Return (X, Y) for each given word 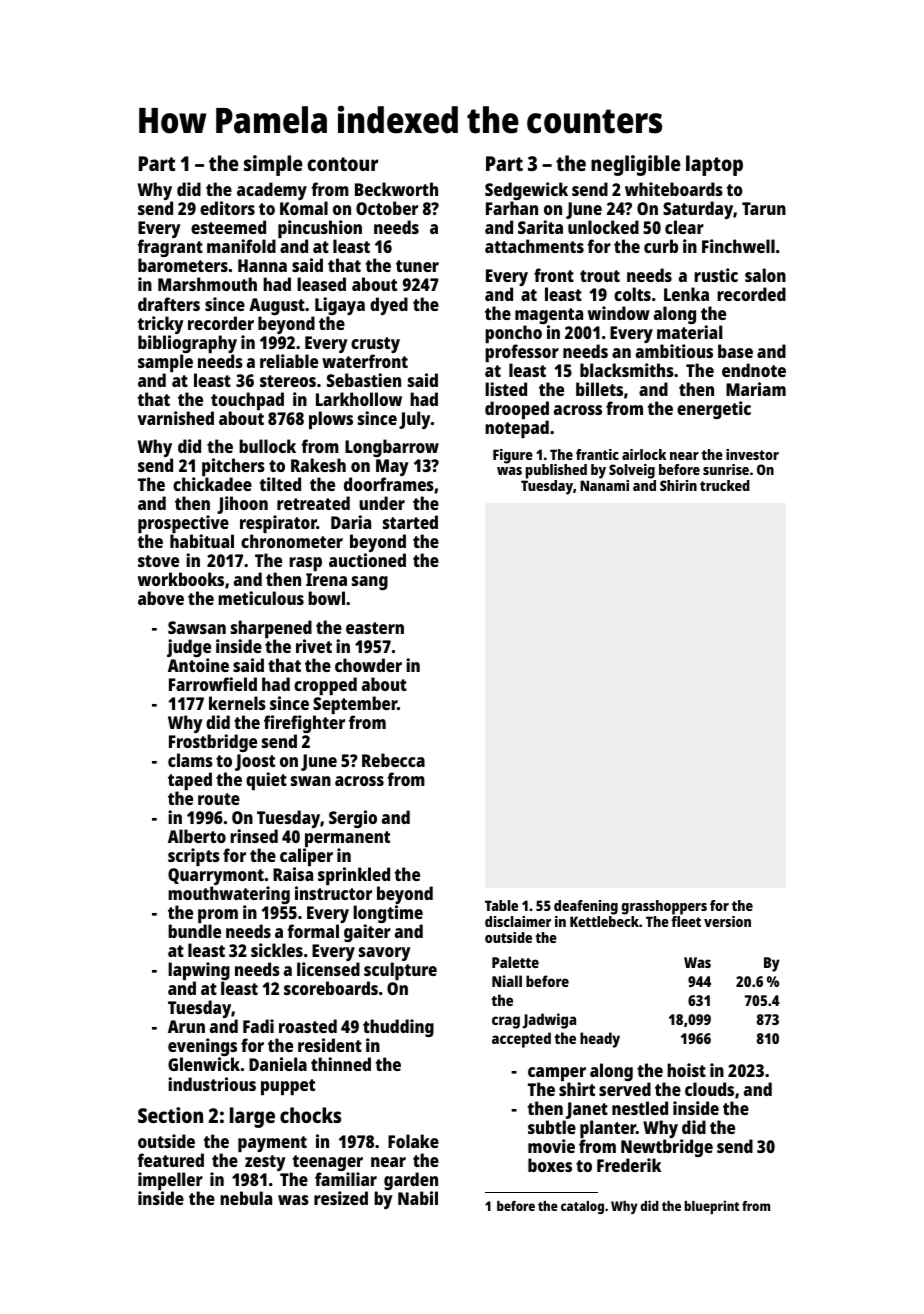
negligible (636, 165)
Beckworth (396, 189)
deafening (586, 907)
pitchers (233, 468)
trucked (725, 485)
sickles (277, 950)
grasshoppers (664, 907)
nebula (246, 1198)
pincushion (320, 230)
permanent (347, 839)
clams (190, 760)
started (410, 522)
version (727, 921)
